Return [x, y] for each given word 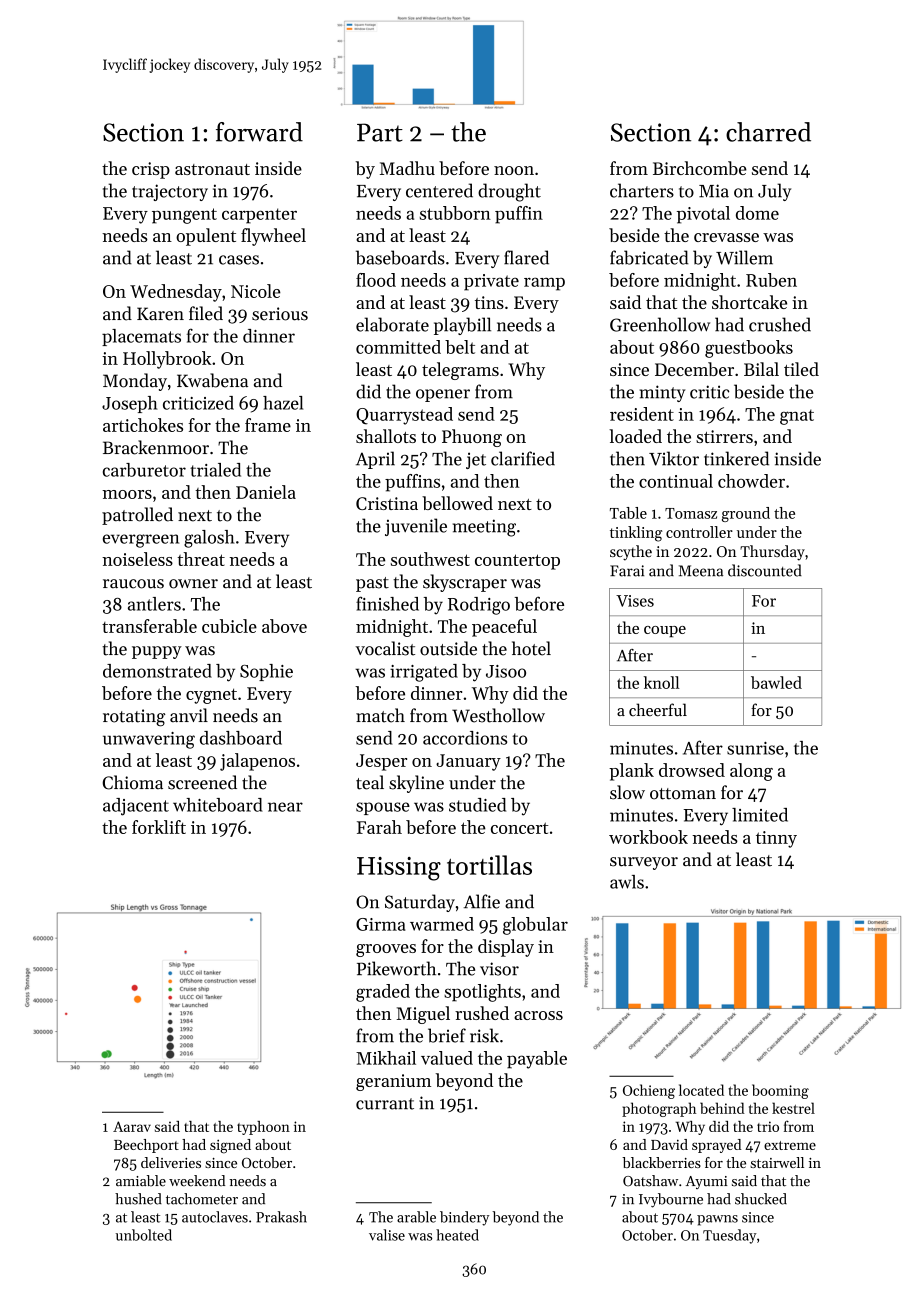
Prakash [281, 1217]
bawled [776, 682]
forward [259, 132]
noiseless [137, 559]
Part [380, 132]
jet [476, 460]
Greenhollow [660, 324]
